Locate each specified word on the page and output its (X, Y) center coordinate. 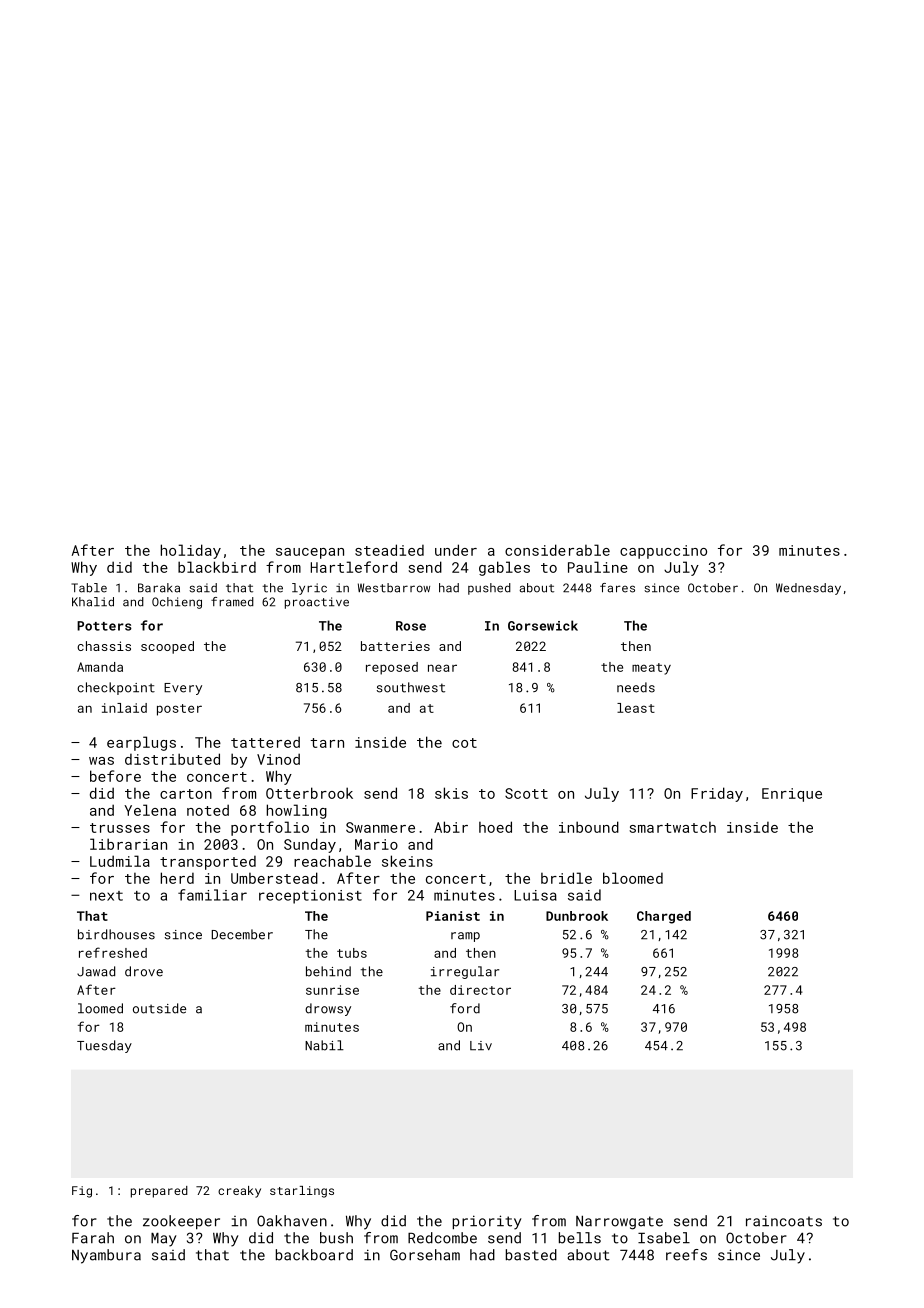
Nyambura (106, 1256)
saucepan (310, 553)
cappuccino (663, 552)
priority (487, 1222)
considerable (557, 550)
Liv (481, 1045)
